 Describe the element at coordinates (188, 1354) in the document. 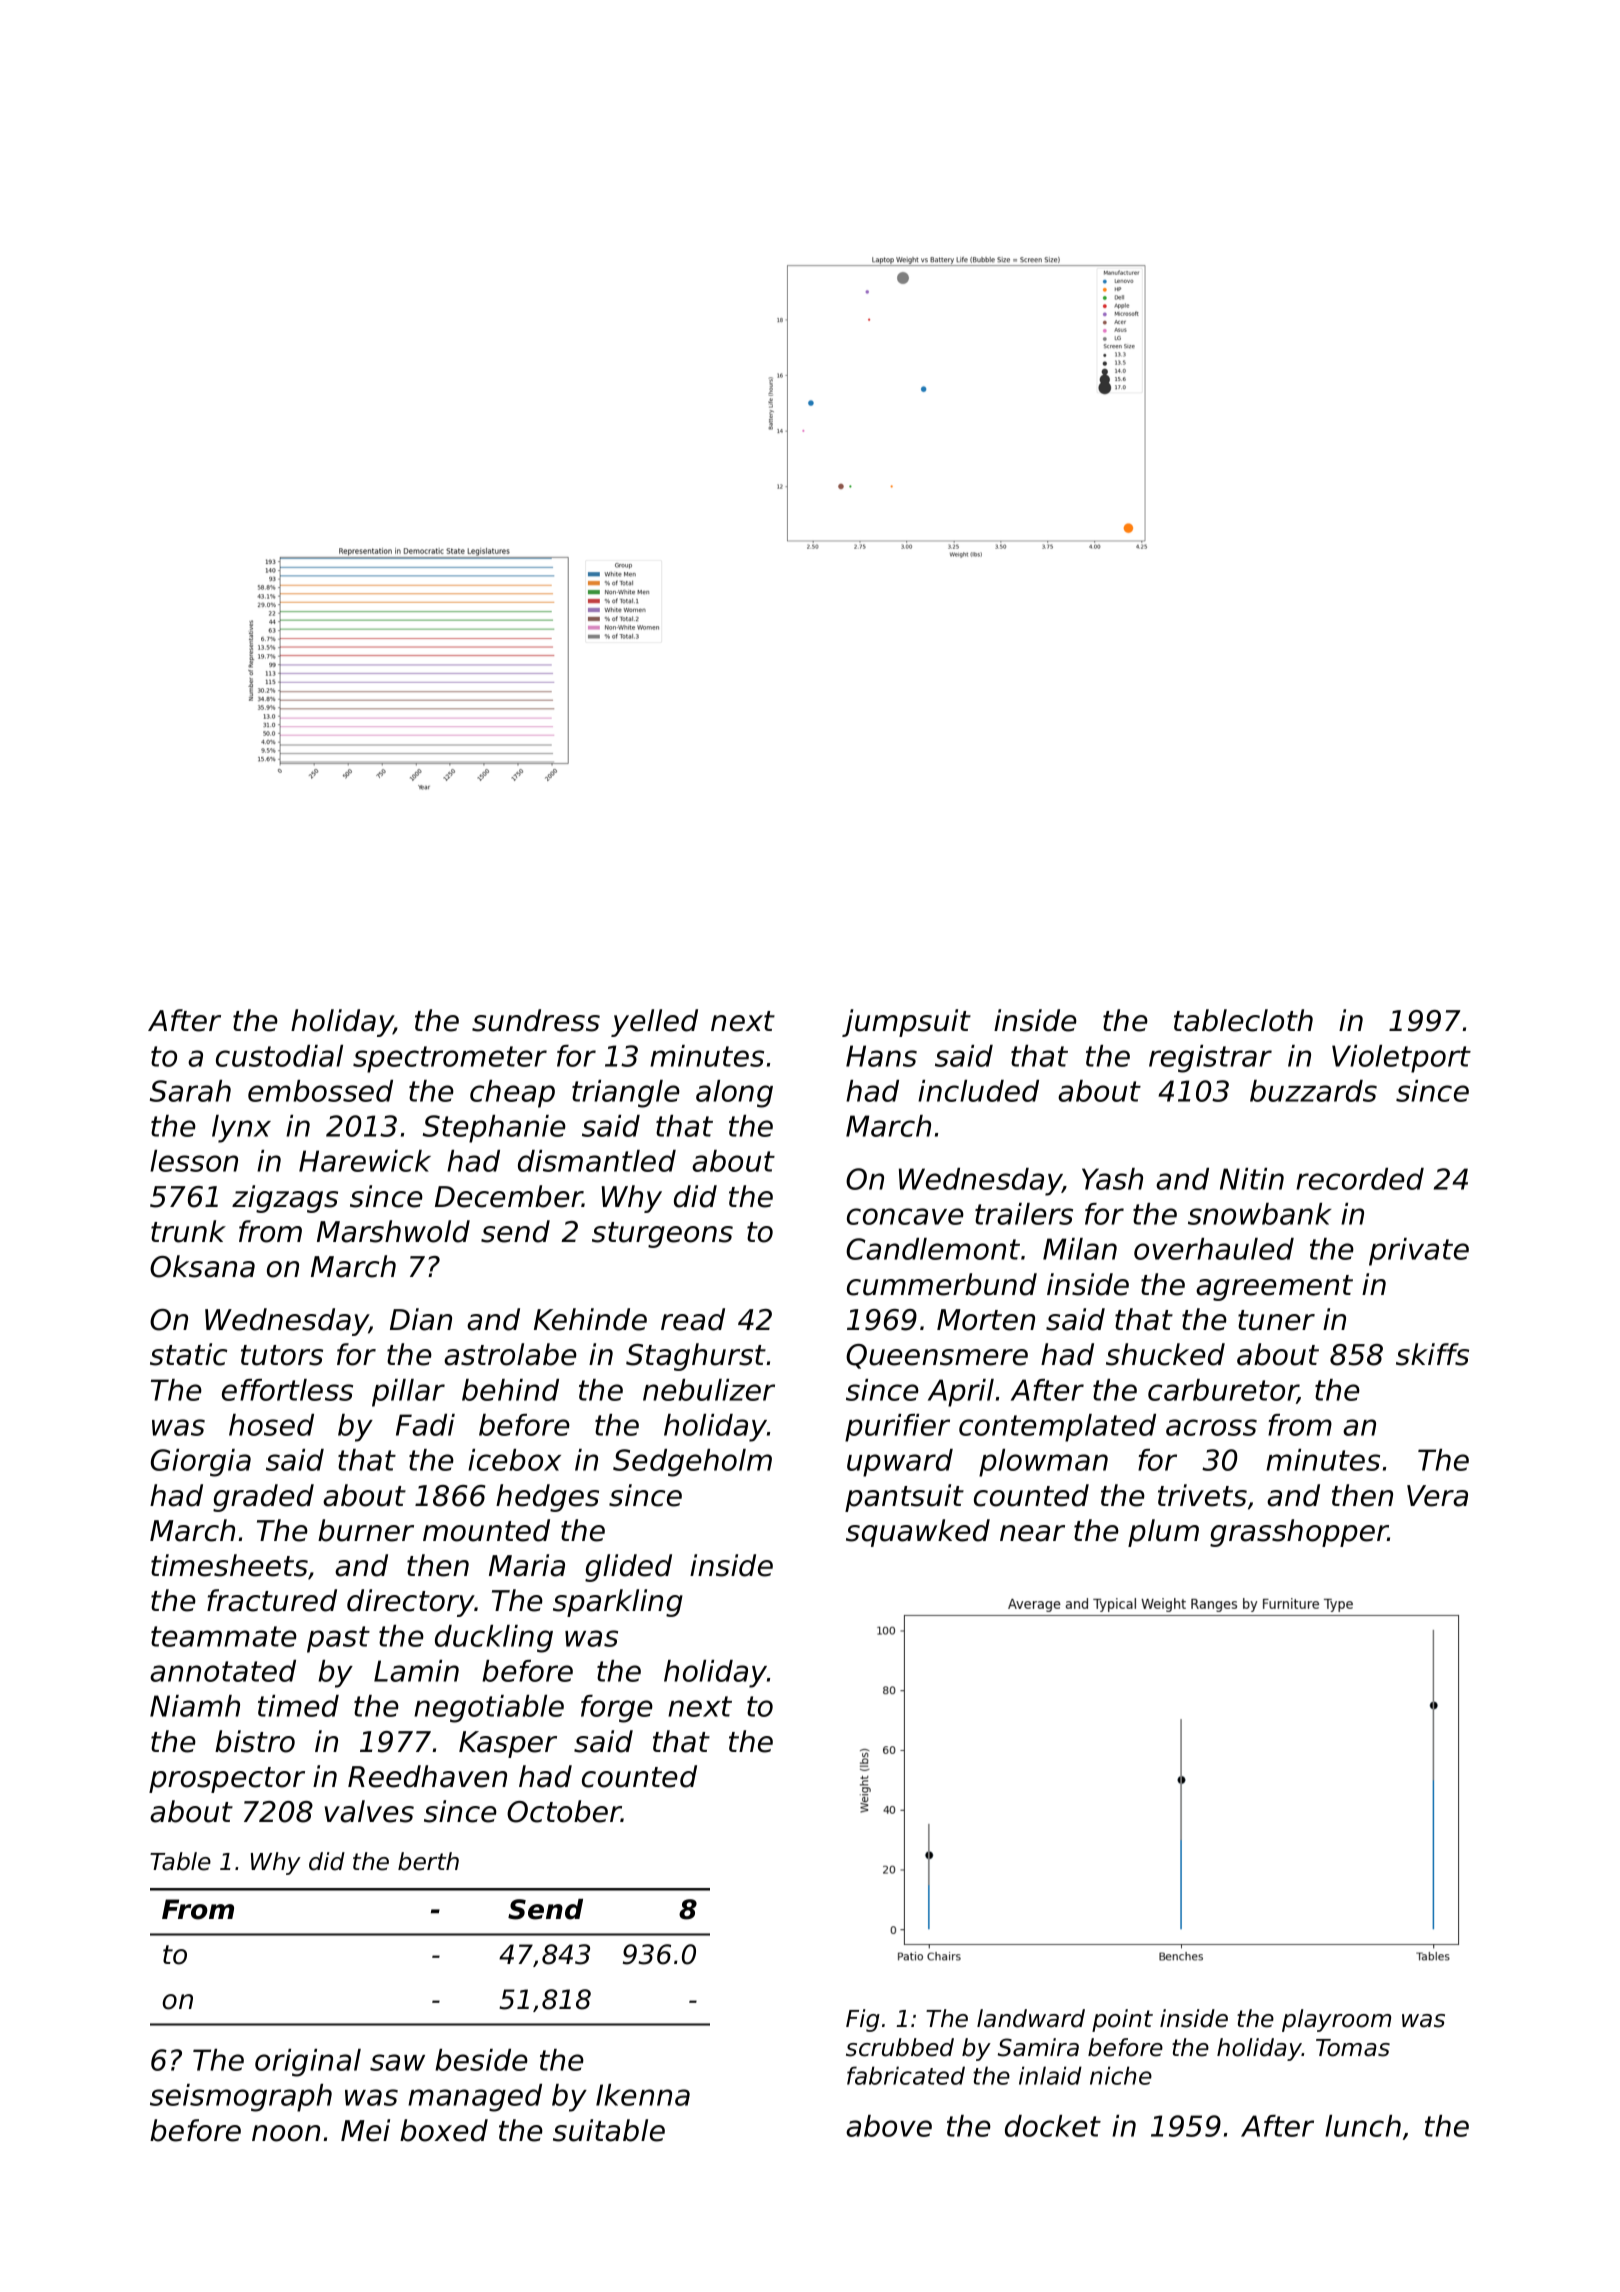

I see `static` at that location.
